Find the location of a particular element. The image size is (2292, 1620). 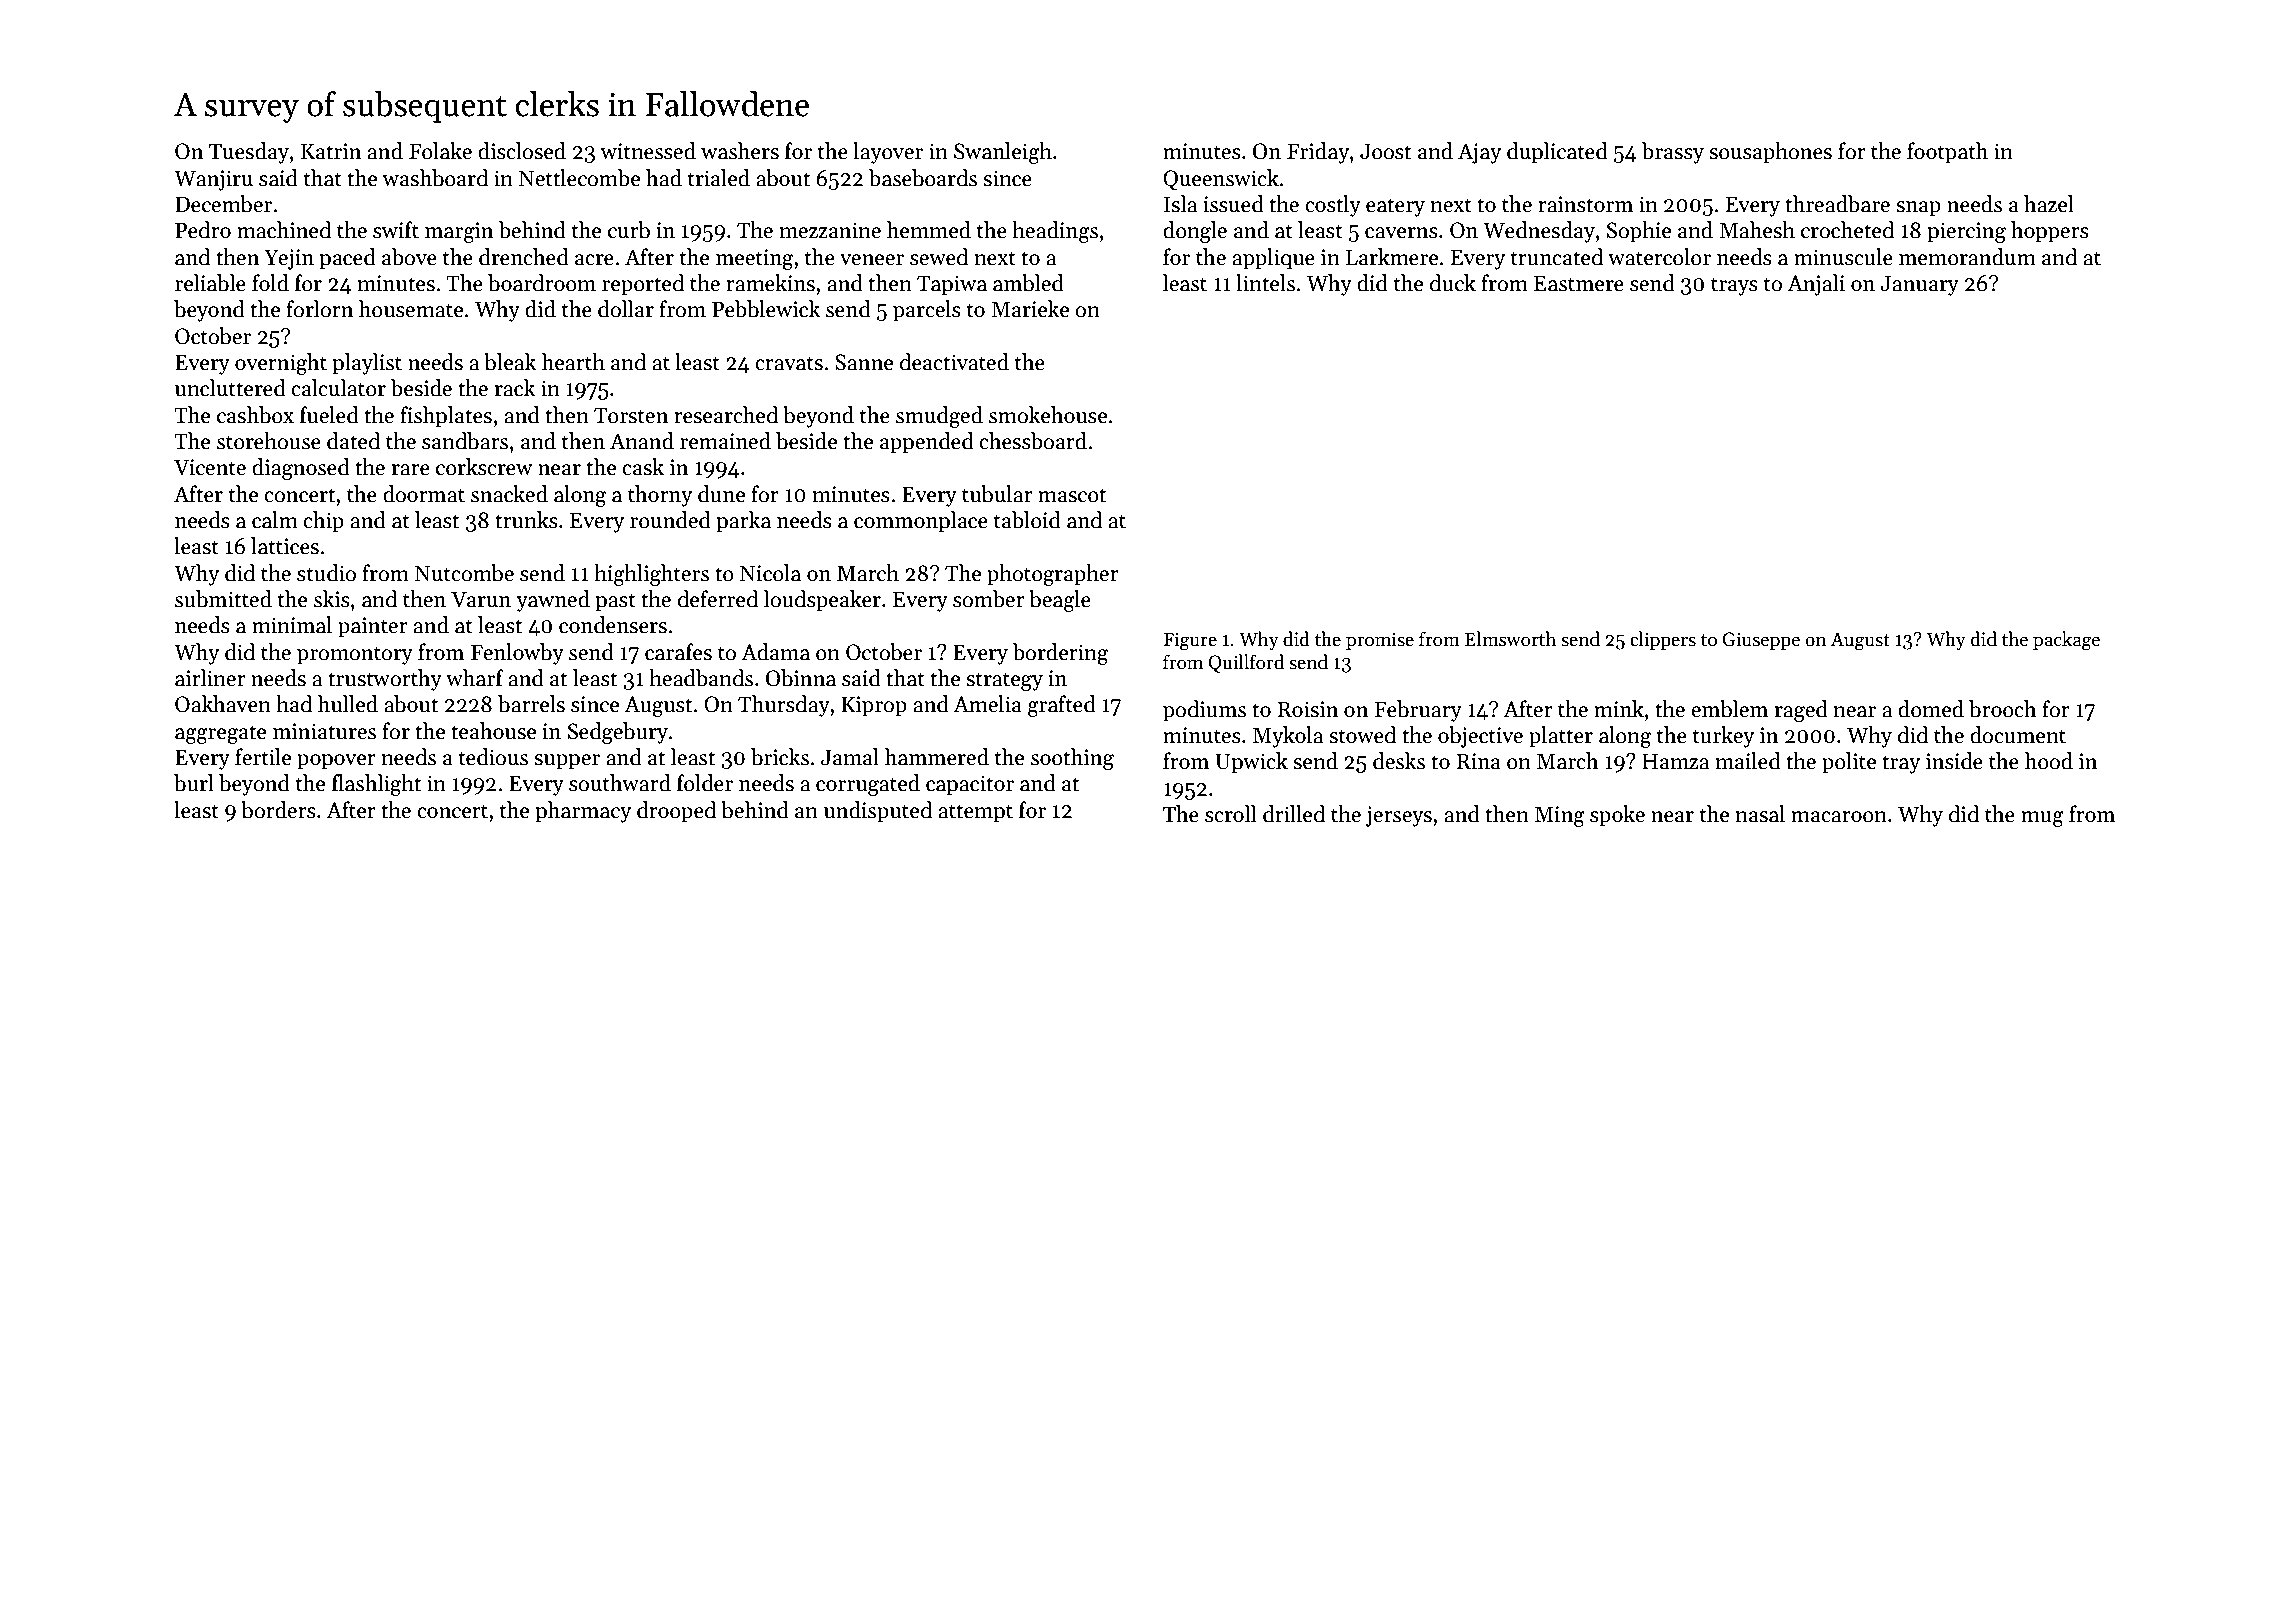

mascot is located at coordinates (1072, 495).
